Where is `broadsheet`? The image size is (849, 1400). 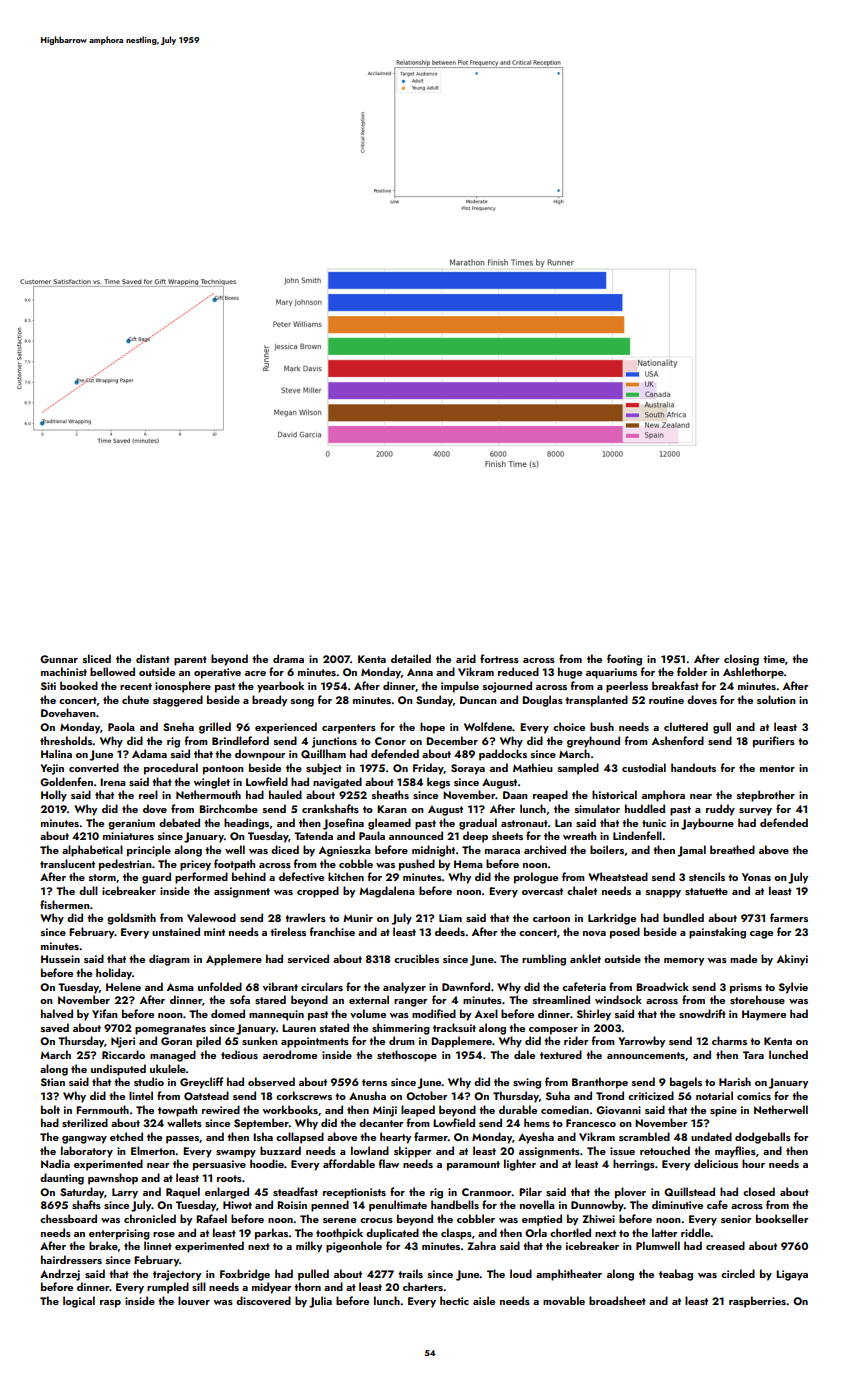
broadsheet is located at coordinates (617, 1300).
